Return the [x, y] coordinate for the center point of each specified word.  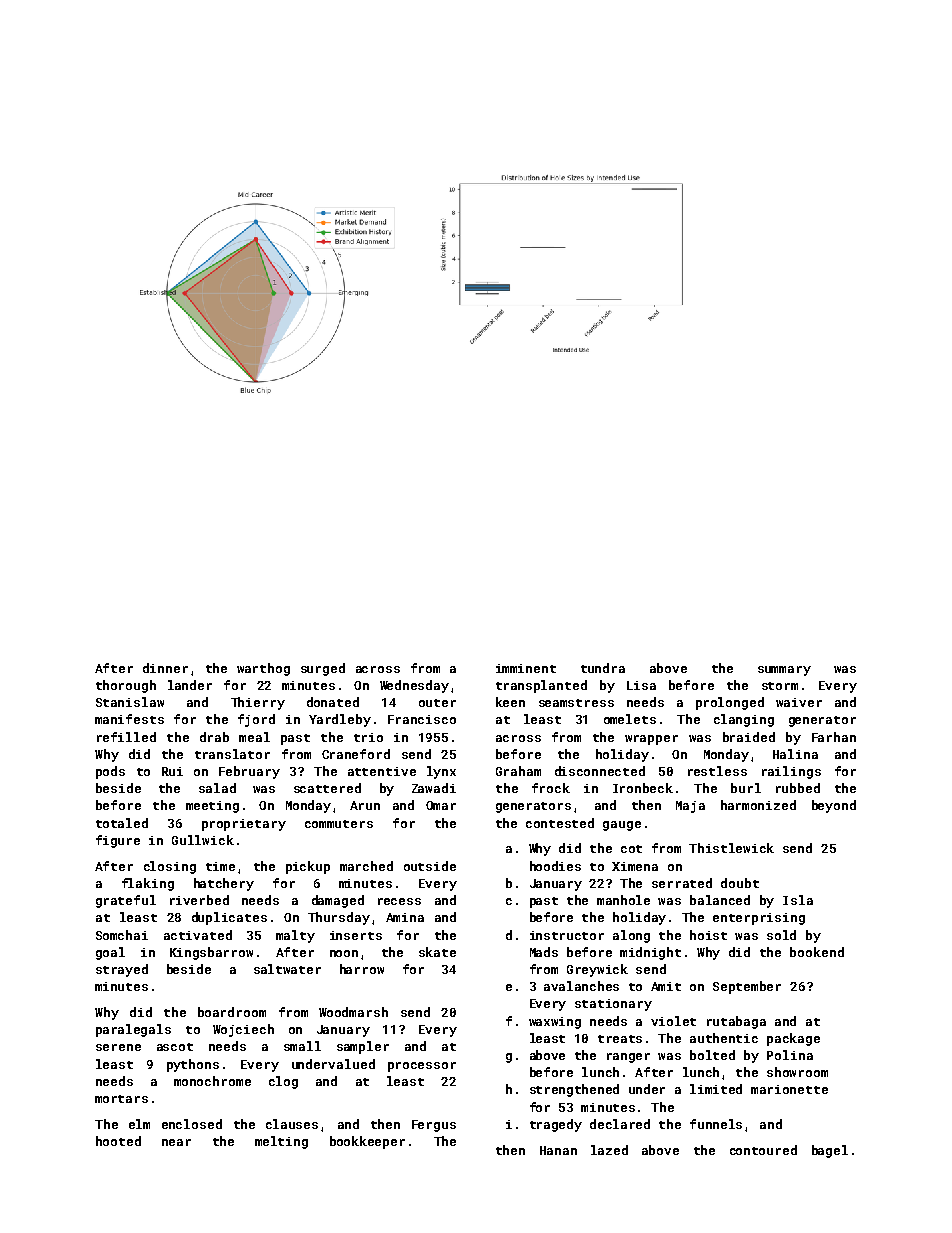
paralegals [133, 1030]
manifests [129, 719]
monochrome [212, 1081]
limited [716, 1089]
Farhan [834, 737]
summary [784, 671]
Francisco [422, 719]
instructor [567, 935]
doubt [740, 883]
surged [323, 669]
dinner [165, 668]
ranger [628, 1058]
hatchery [224, 884]
